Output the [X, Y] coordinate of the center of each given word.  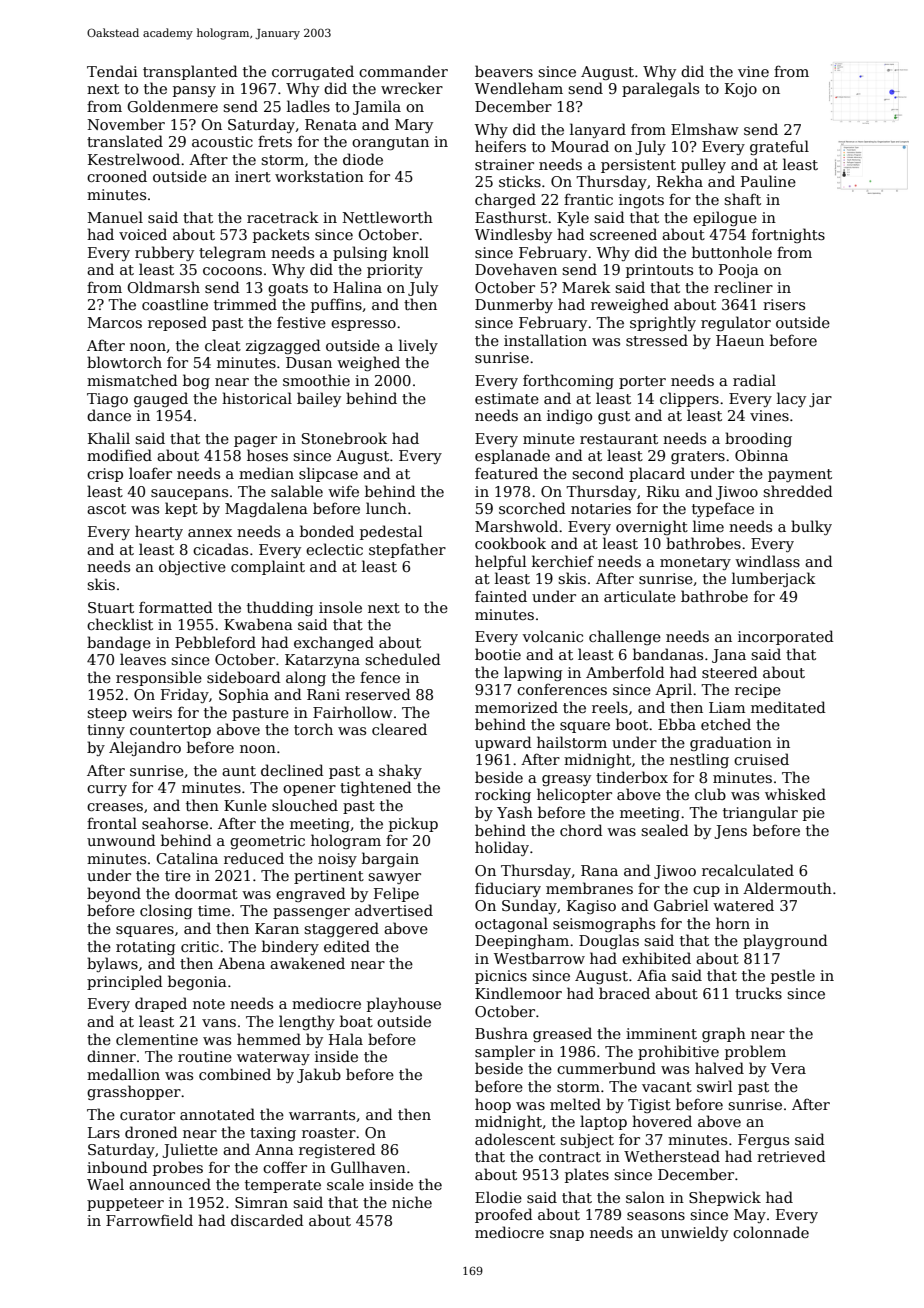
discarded [267, 1220]
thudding [280, 608]
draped [161, 1004]
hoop [493, 1105]
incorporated [786, 637]
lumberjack [774, 579]
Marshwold [516, 526]
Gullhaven [368, 1167]
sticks [520, 181]
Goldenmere [172, 106]
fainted [501, 596]
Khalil [109, 438]
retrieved [791, 1156]
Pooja [739, 271]
